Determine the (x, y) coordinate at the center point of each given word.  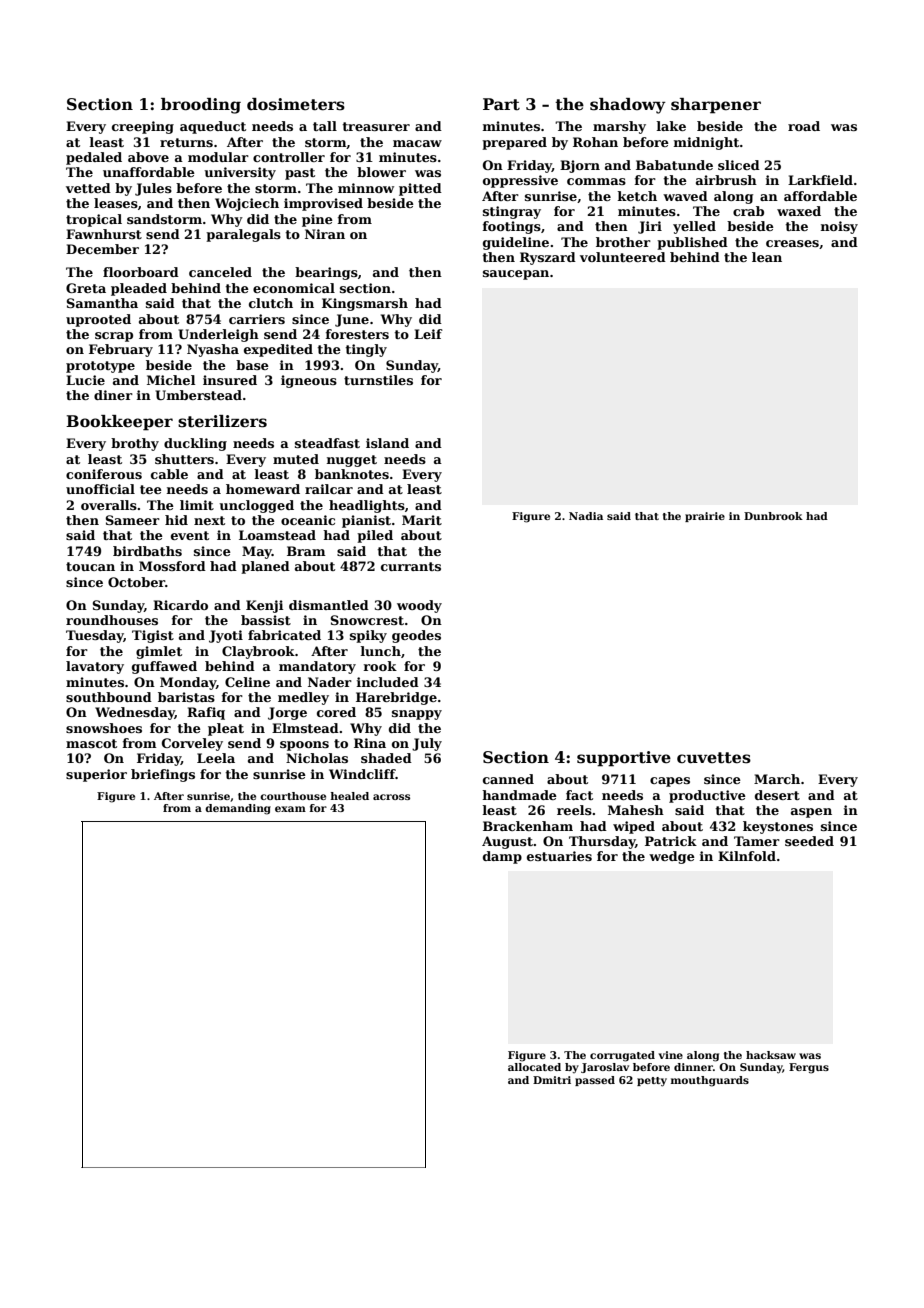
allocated (534, 1067)
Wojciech (247, 204)
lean (767, 257)
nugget (352, 461)
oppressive (520, 181)
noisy (839, 227)
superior (96, 775)
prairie (705, 517)
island (387, 443)
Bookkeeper (119, 423)
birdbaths (147, 551)
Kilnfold (747, 856)
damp (502, 857)
